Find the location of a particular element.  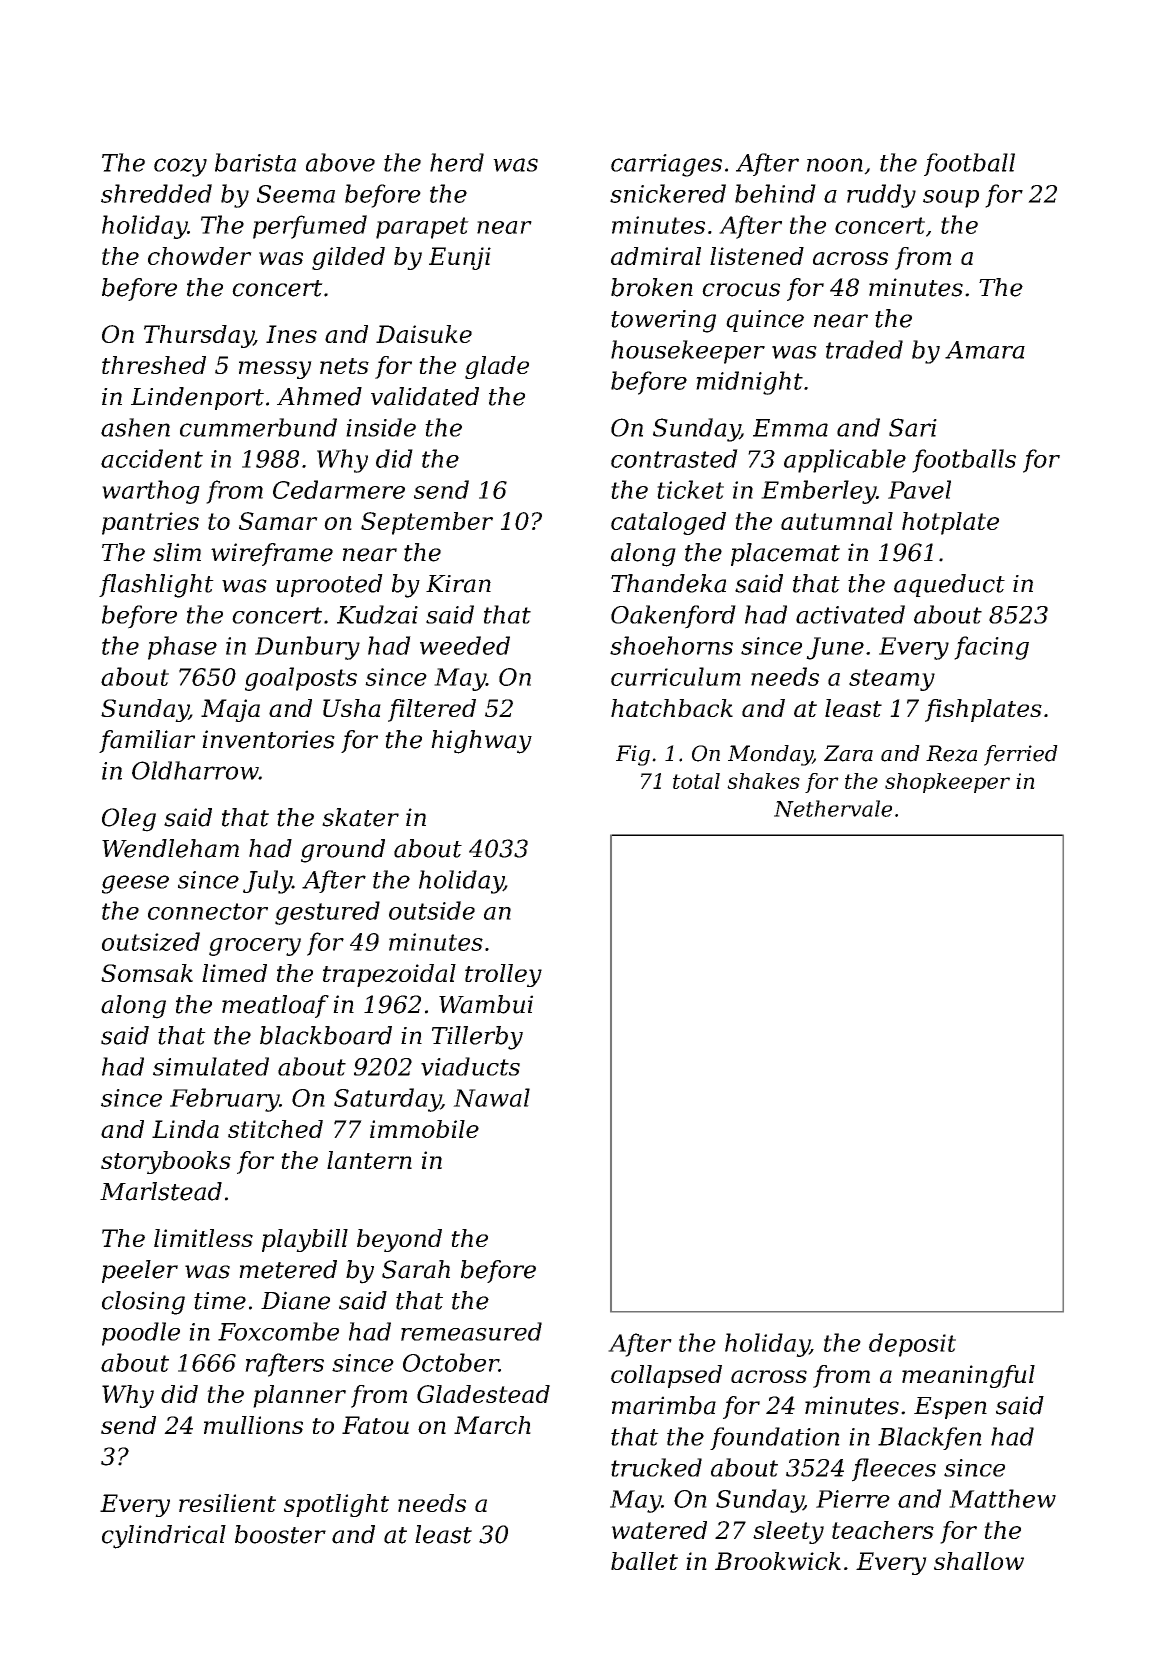

geese is located at coordinates (135, 884).
